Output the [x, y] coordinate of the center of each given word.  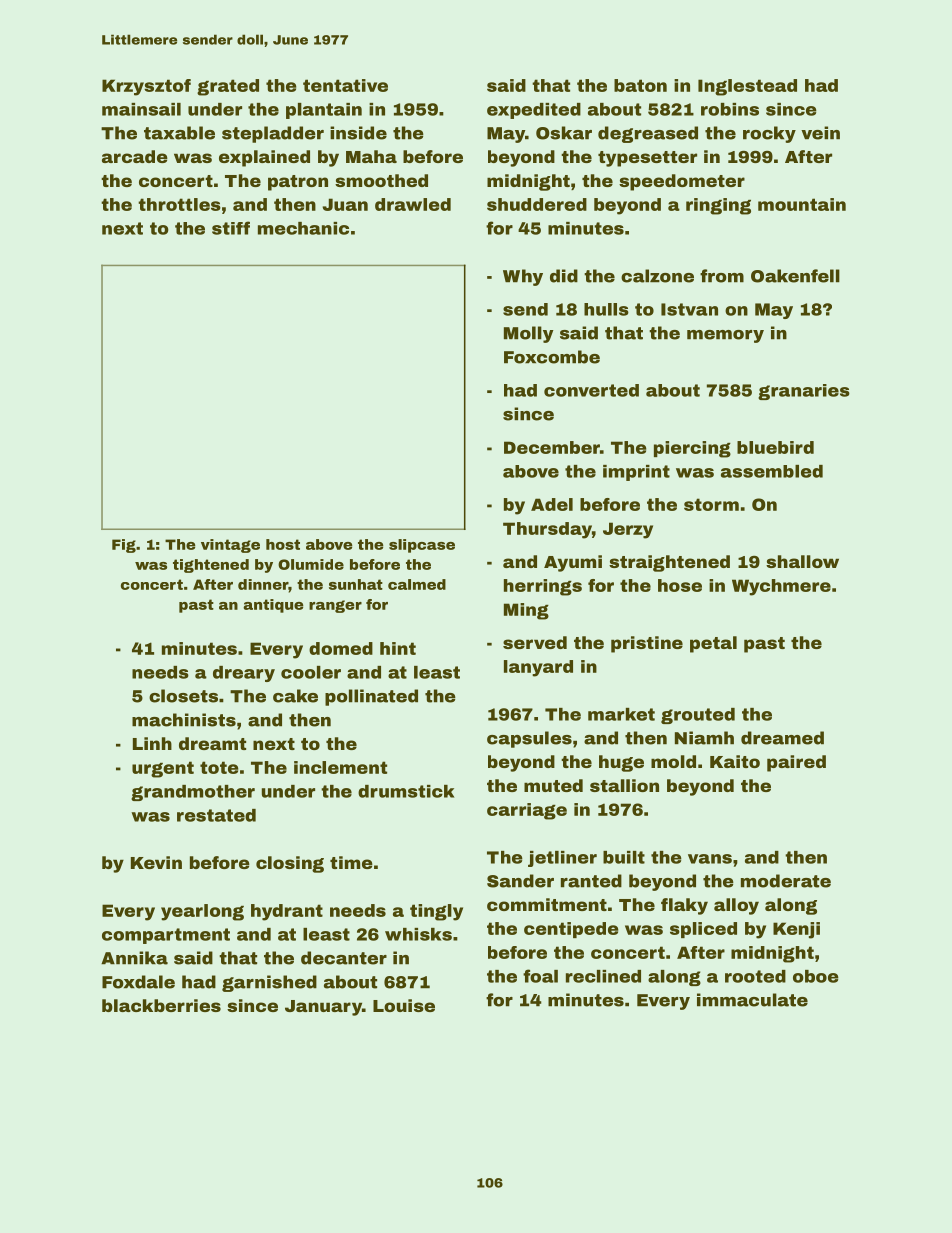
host [283, 544]
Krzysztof [146, 87]
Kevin [156, 862]
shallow [802, 561]
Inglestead [747, 87]
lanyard [538, 668]
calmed [417, 584]
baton [640, 85]
